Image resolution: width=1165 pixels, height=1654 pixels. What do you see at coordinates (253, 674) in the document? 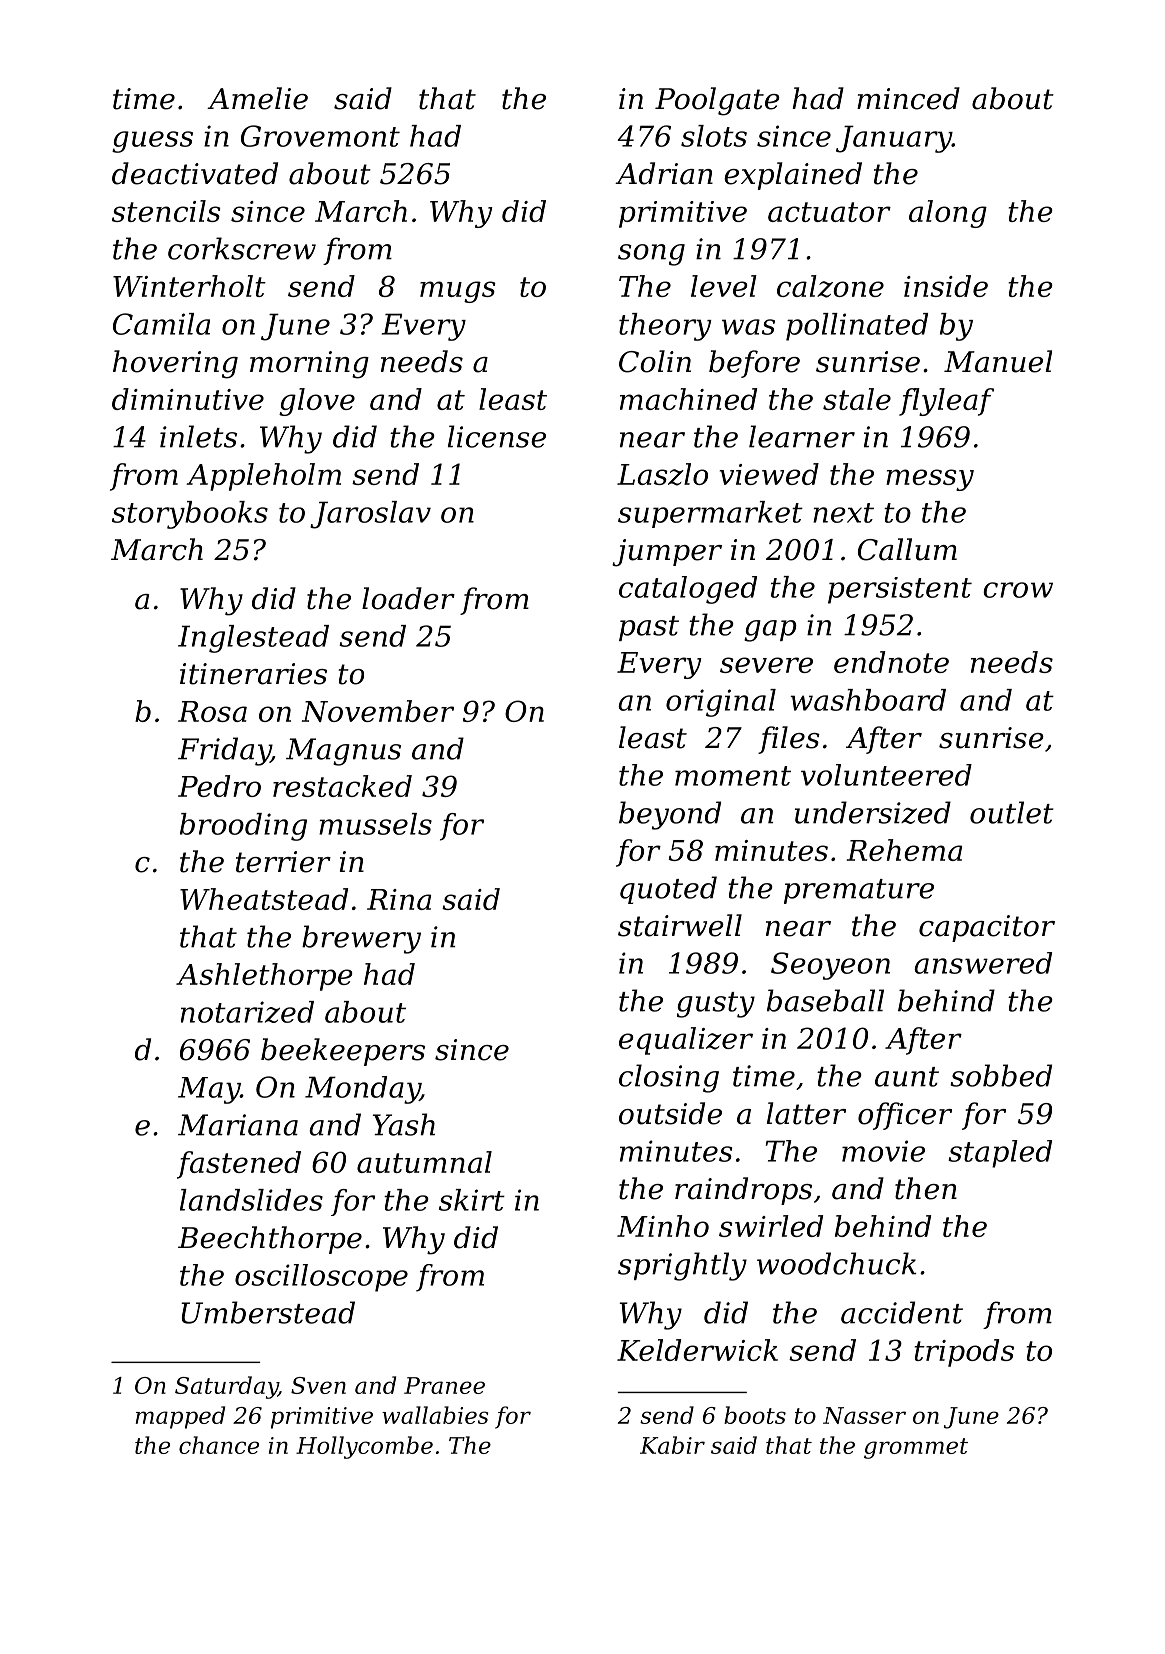
I see `itineraries` at bounding box center [253, 674].
